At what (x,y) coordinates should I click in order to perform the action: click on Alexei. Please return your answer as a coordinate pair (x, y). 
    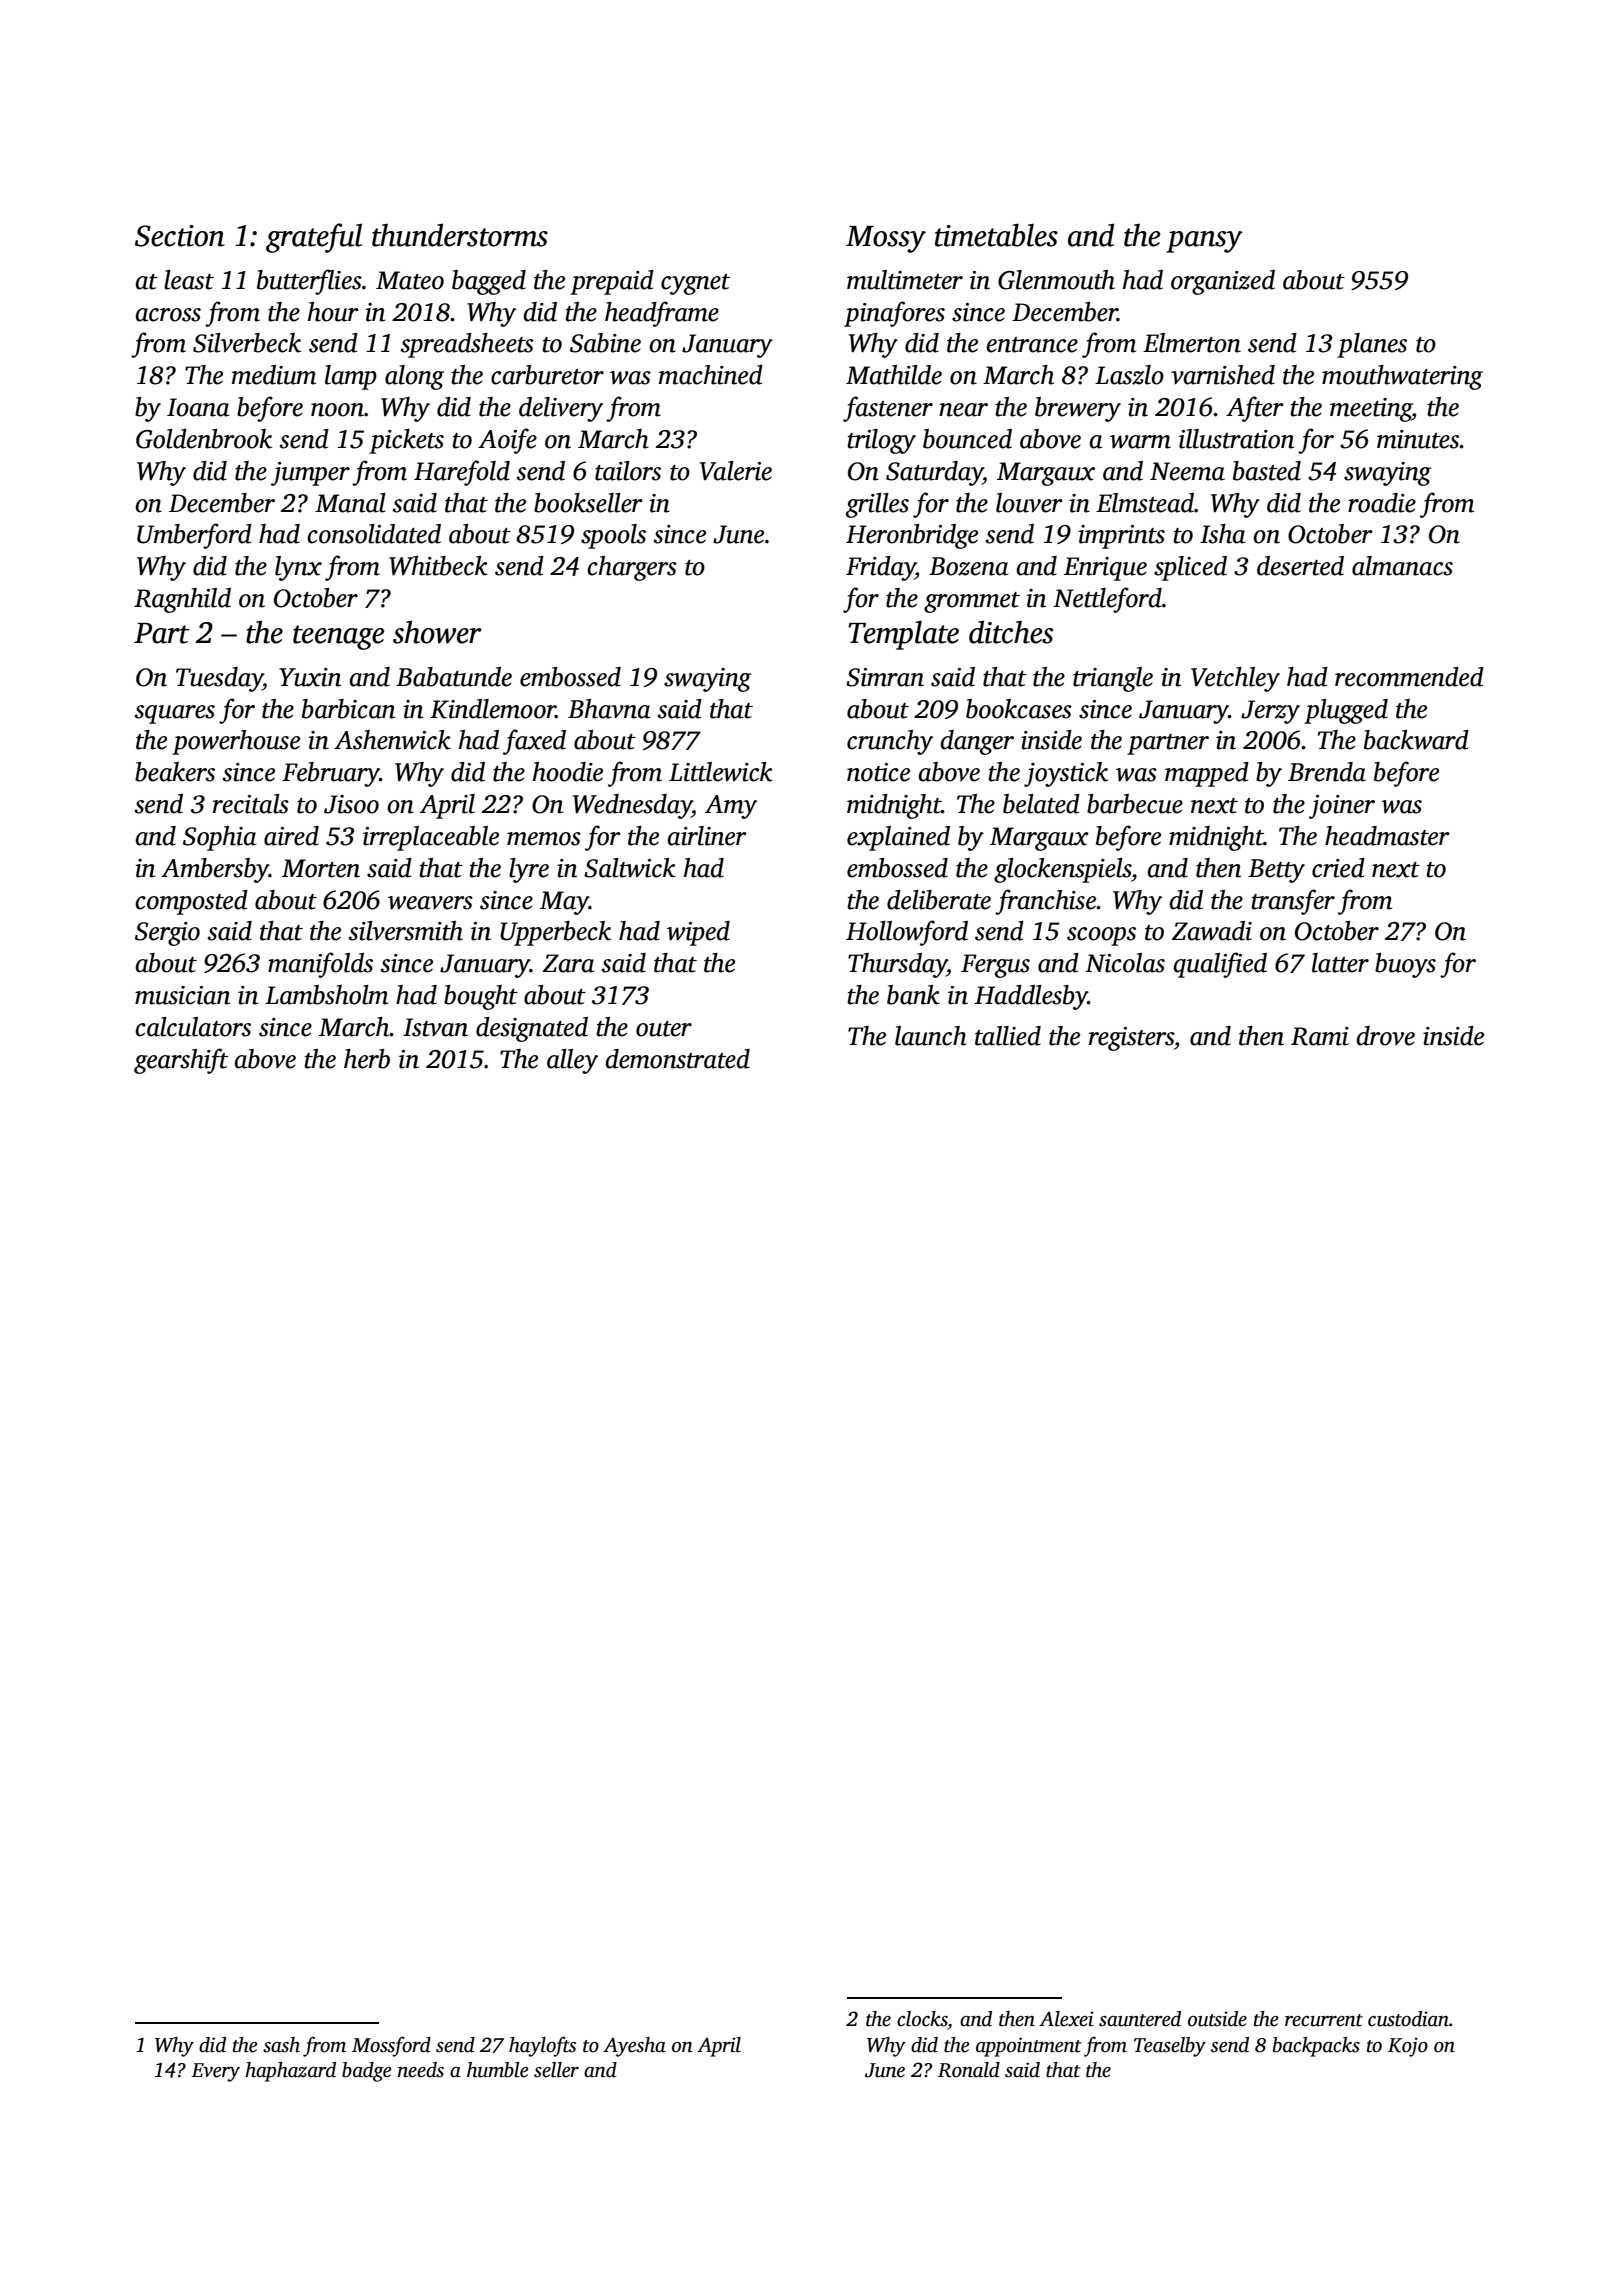
    Looking at the image, I should click on (1066, 2019).
